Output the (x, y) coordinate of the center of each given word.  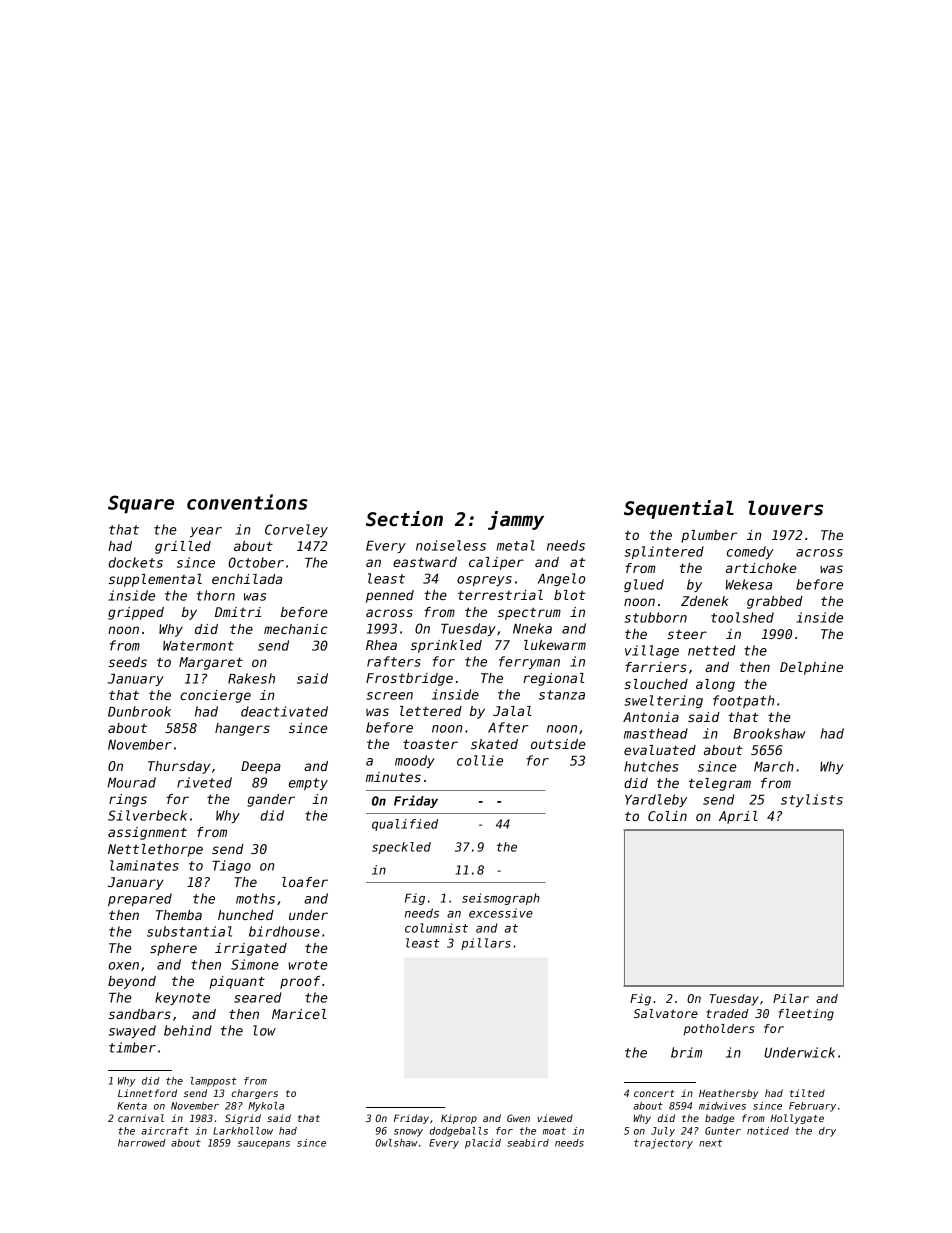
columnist (436, 928)
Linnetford (147, 1093)
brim (686, 1052)
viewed (555, 1118)
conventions (247, 502)
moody (415, 761)
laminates (144, 865)
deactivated (284, 711)
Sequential (679, 509)
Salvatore (666, 1013)
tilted (807, 1093)
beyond (132, 982)
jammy (516, 520)
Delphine (811, 668)
